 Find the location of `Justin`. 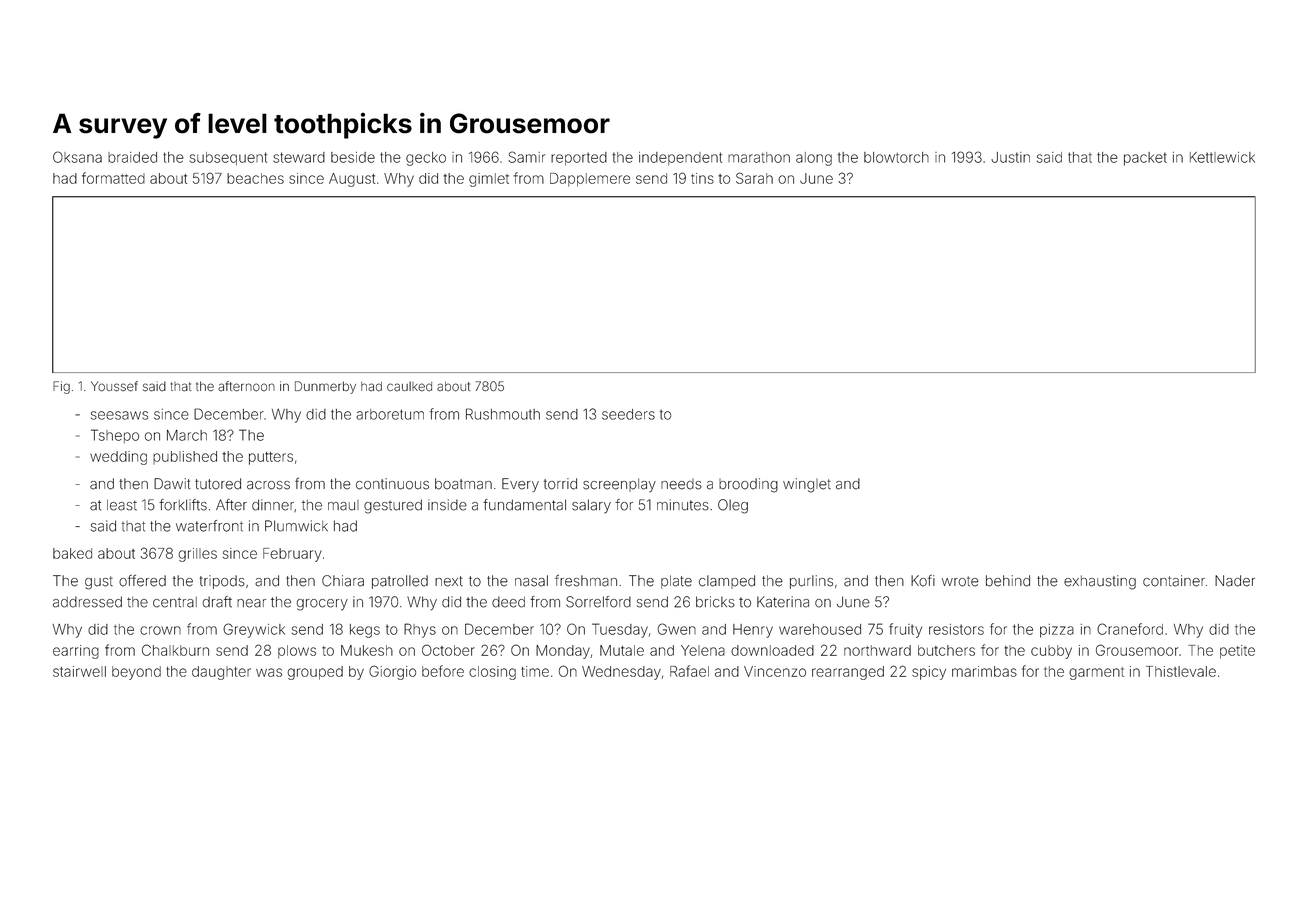

Justin is located at coordinates (1010, 157).
